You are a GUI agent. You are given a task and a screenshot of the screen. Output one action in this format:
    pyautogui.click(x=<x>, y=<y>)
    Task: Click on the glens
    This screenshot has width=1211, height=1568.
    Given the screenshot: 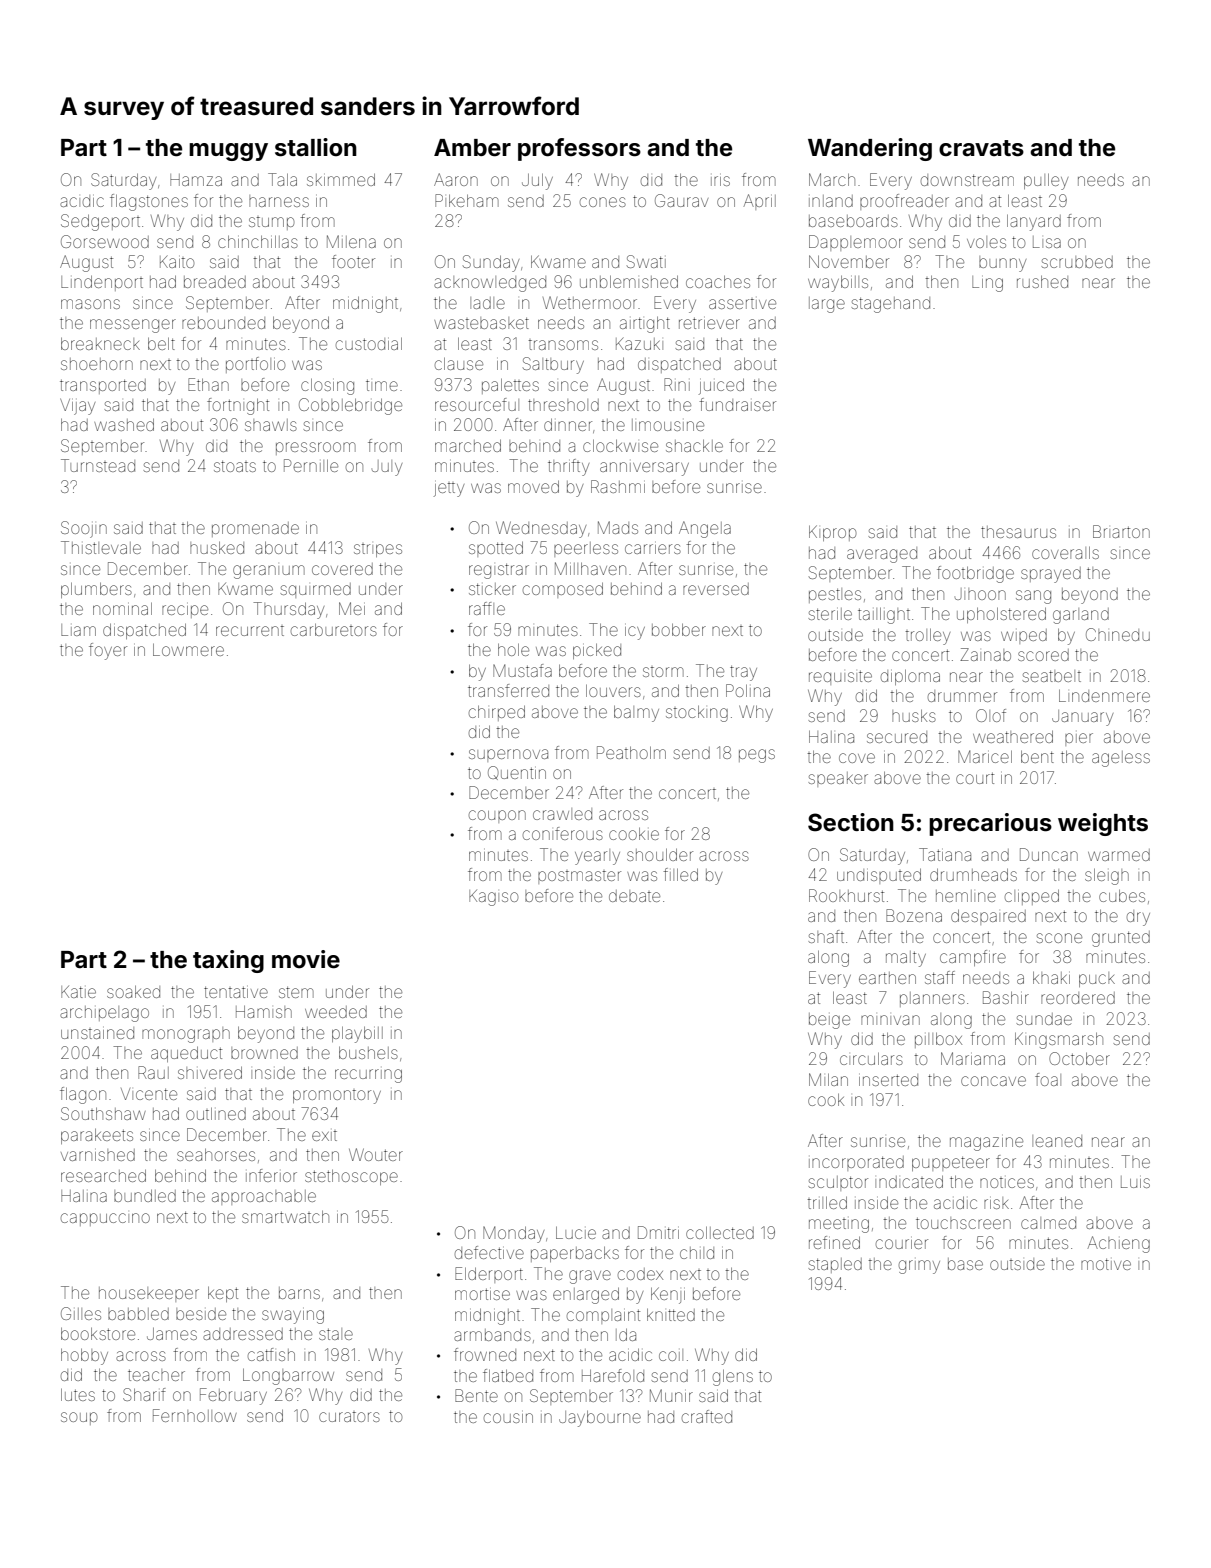 What is the action you would take?
    pyautogui.click(x=733, y=1378)
